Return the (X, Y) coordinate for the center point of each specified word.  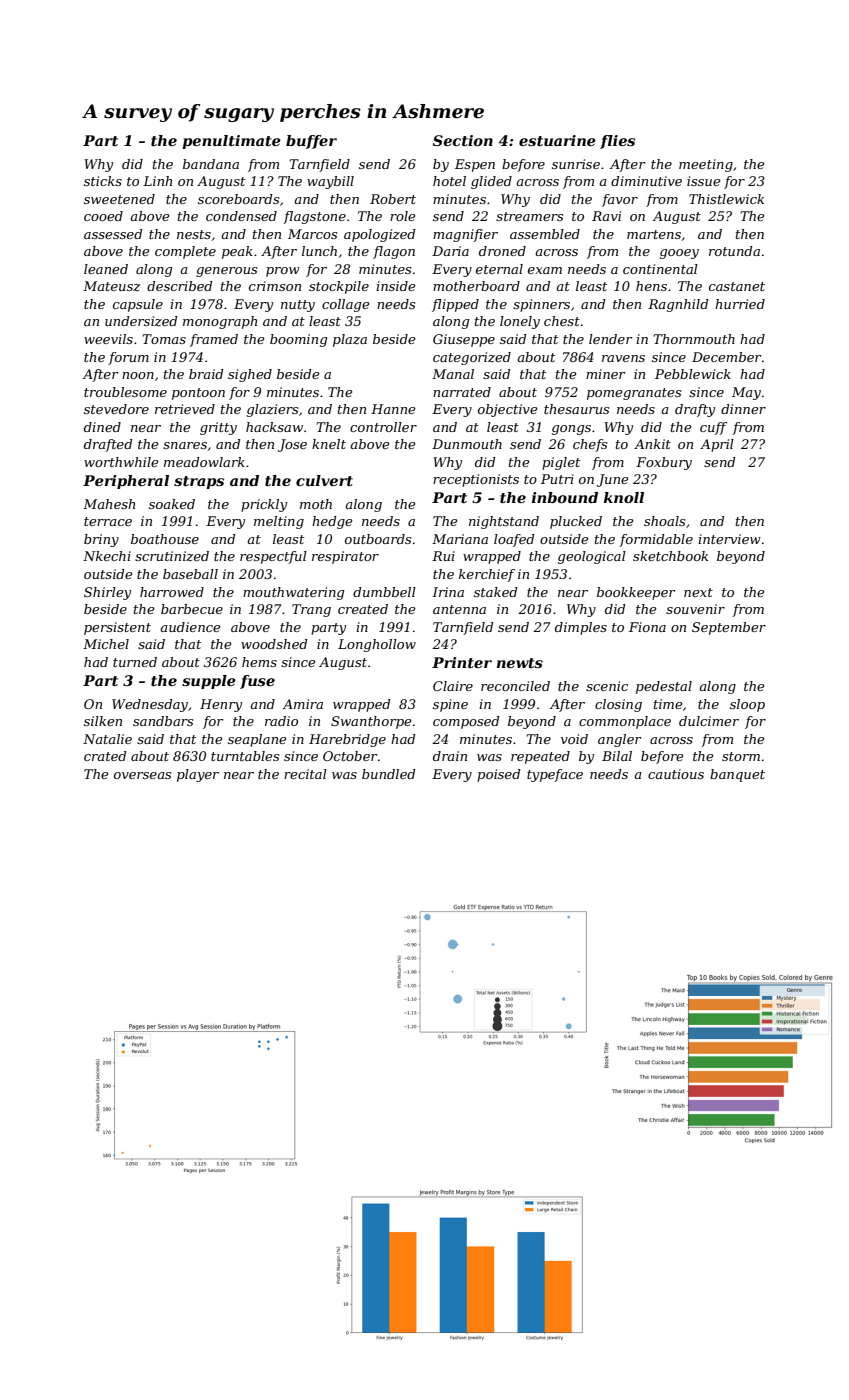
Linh (157, 181)
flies (617, 142)
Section (463, 140)
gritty (218, 428)
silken (103, 721)
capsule (138, 305)
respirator (345, 557)
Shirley (107, 593)
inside (396, 286)
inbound (565, 497)
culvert (324, 480)
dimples (581, 628)
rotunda (734, 251)
